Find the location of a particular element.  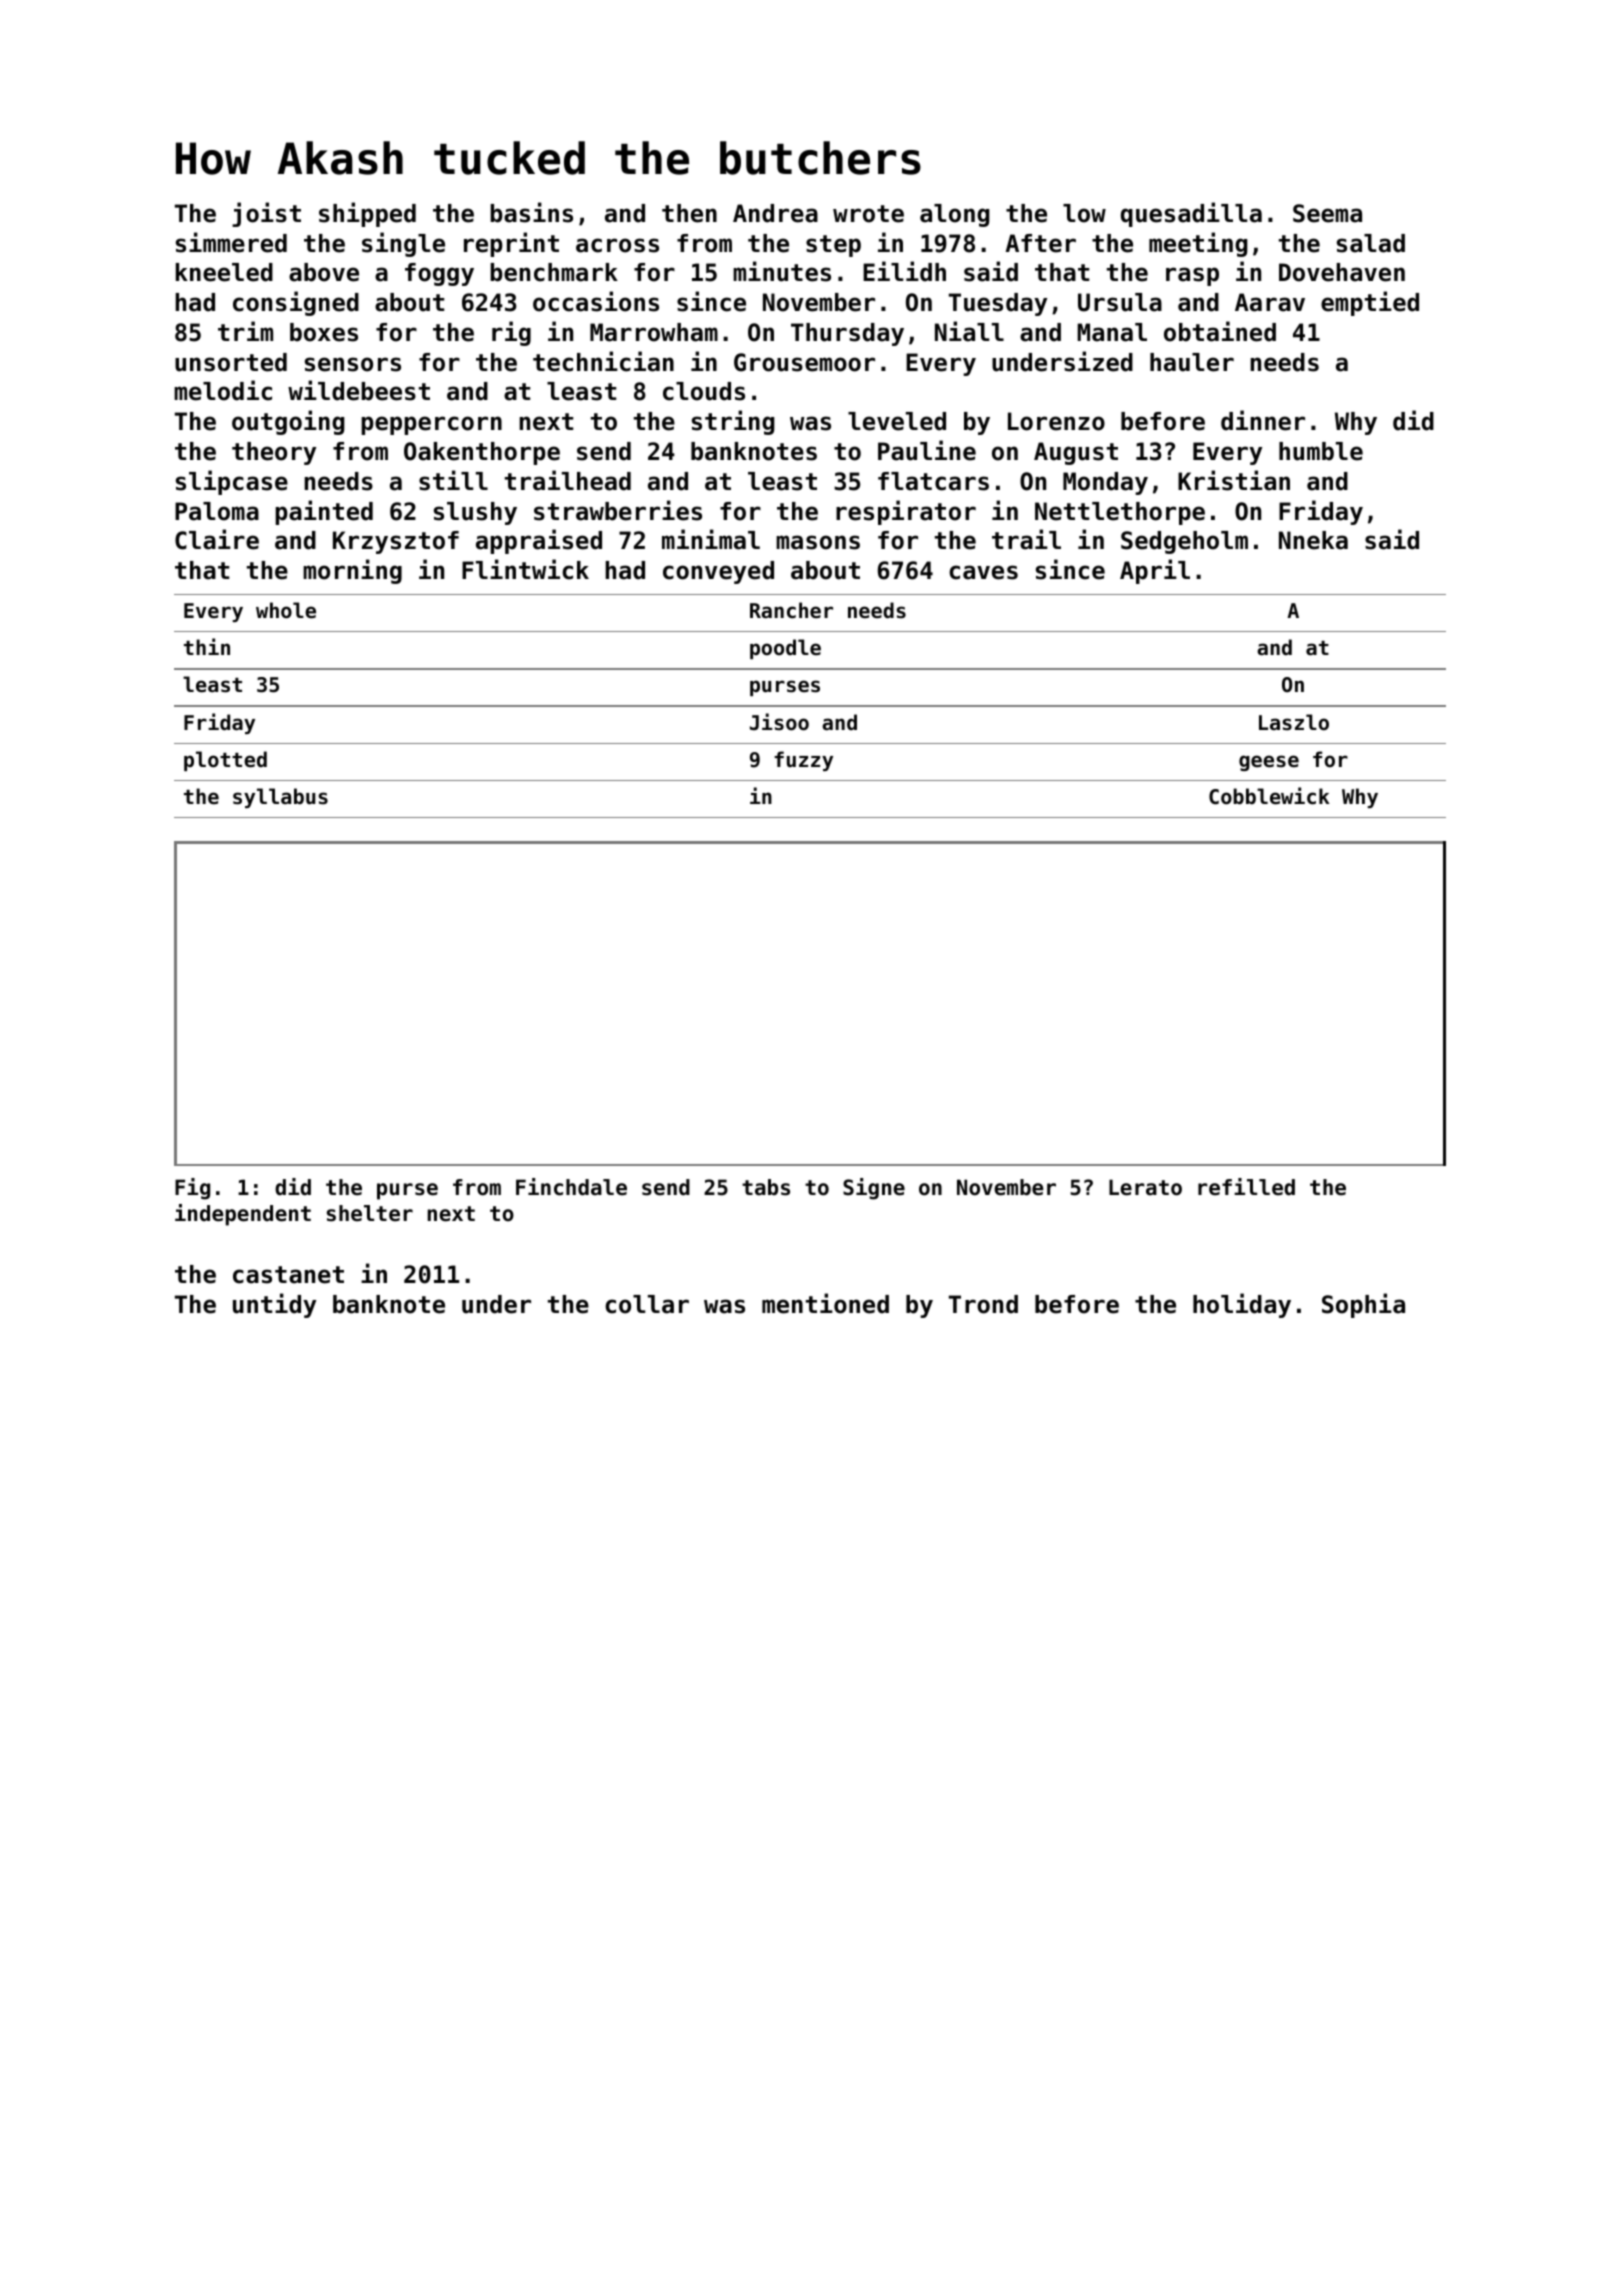

tabs is located at coordinates (766, 1187).
